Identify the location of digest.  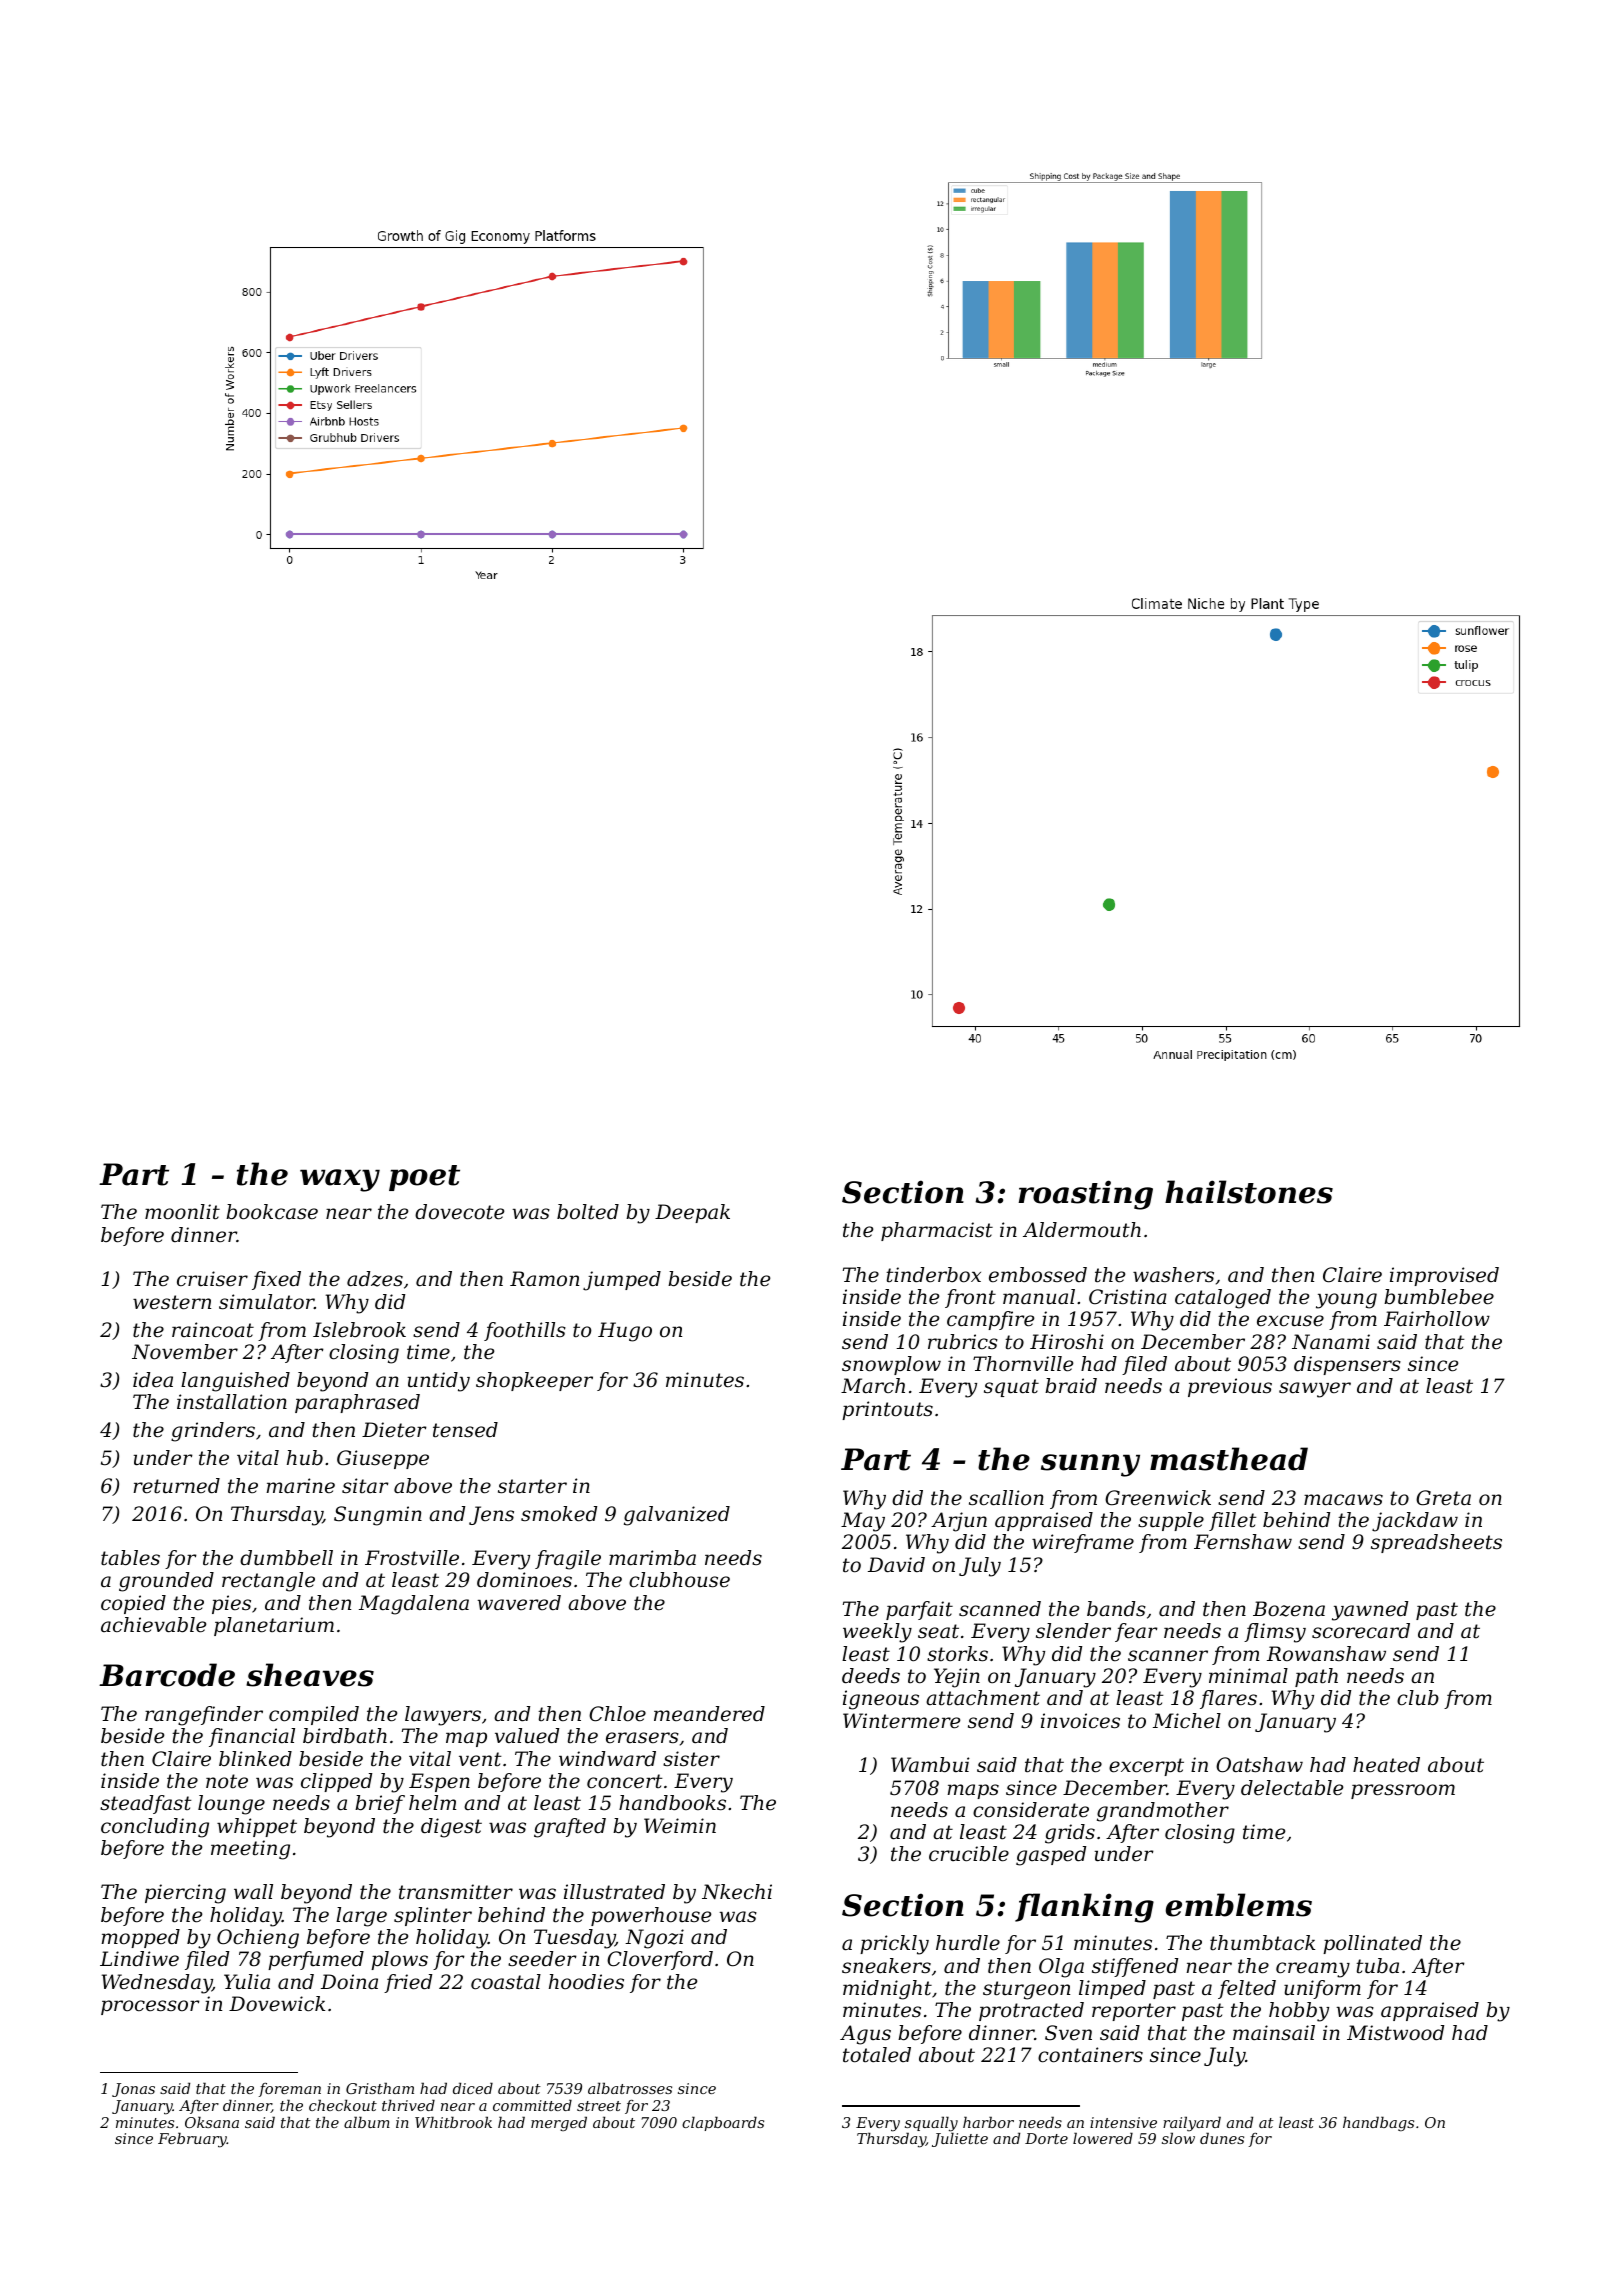
(451, 1828).
